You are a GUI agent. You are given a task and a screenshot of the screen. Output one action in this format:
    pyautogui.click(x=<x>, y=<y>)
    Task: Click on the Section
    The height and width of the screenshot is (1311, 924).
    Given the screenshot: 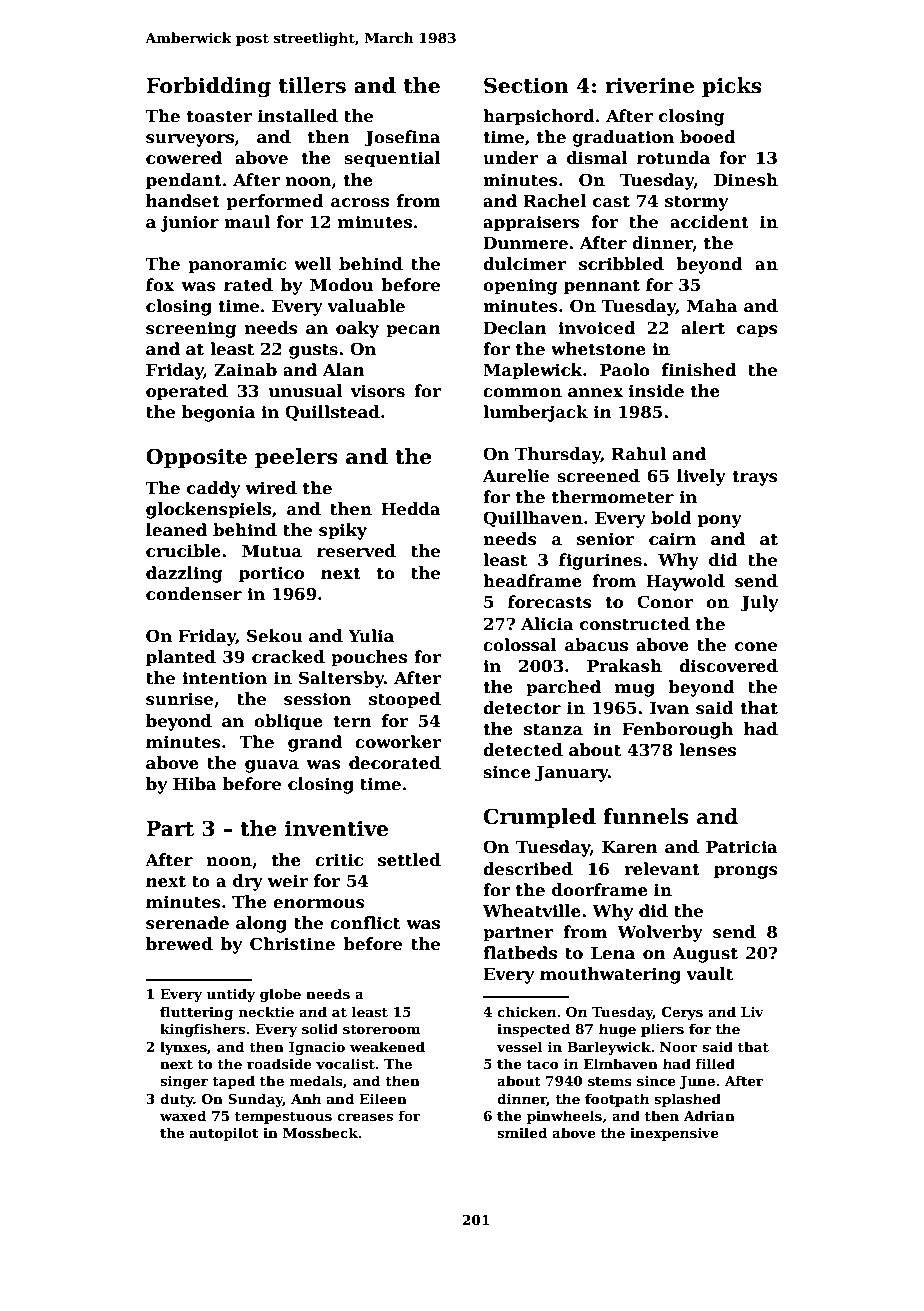 What is the action you would take?
    pyautogui.click(x=526, y=85)
